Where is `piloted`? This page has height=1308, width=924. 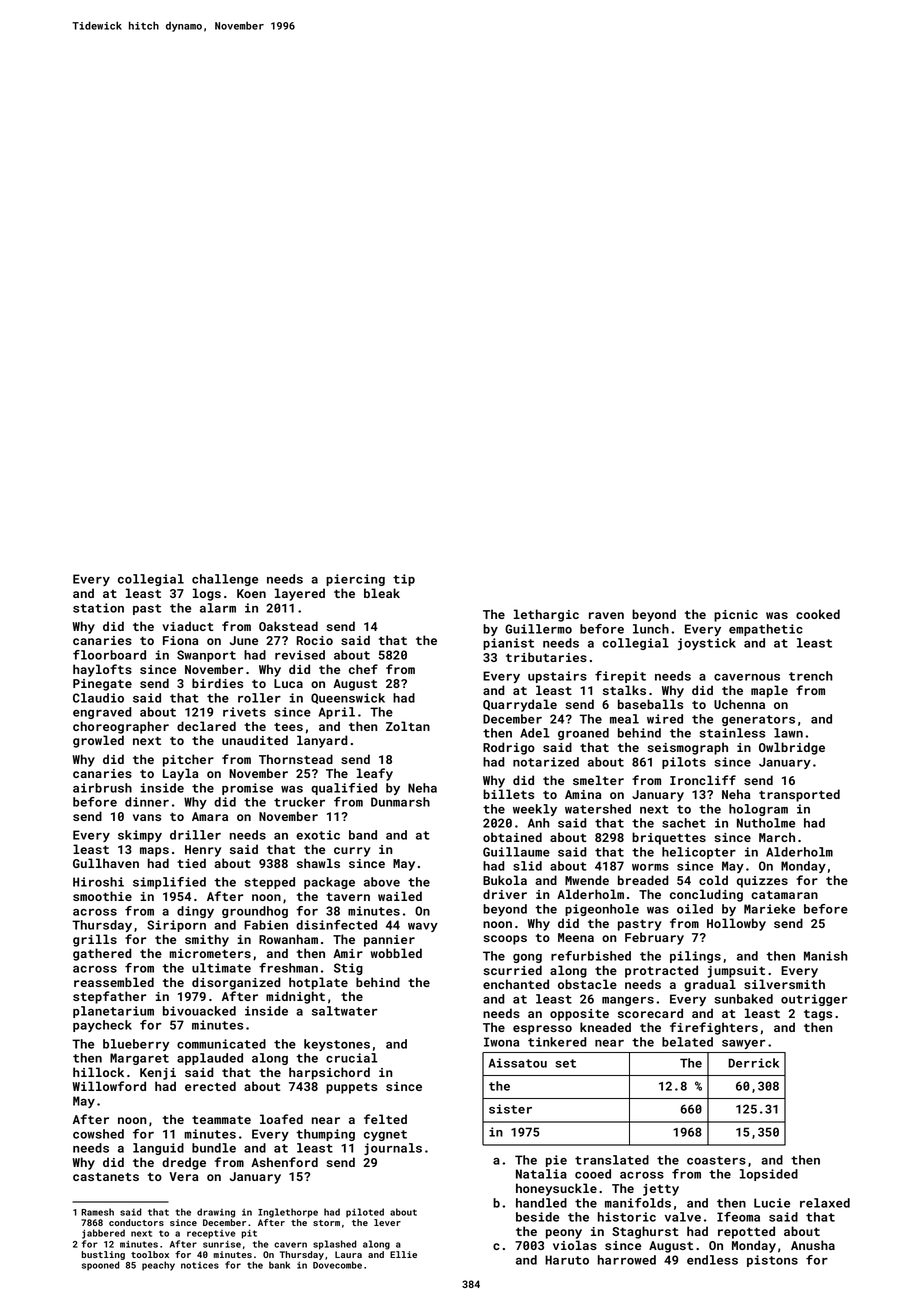
piloted is located at coordinates (365, 1213).
